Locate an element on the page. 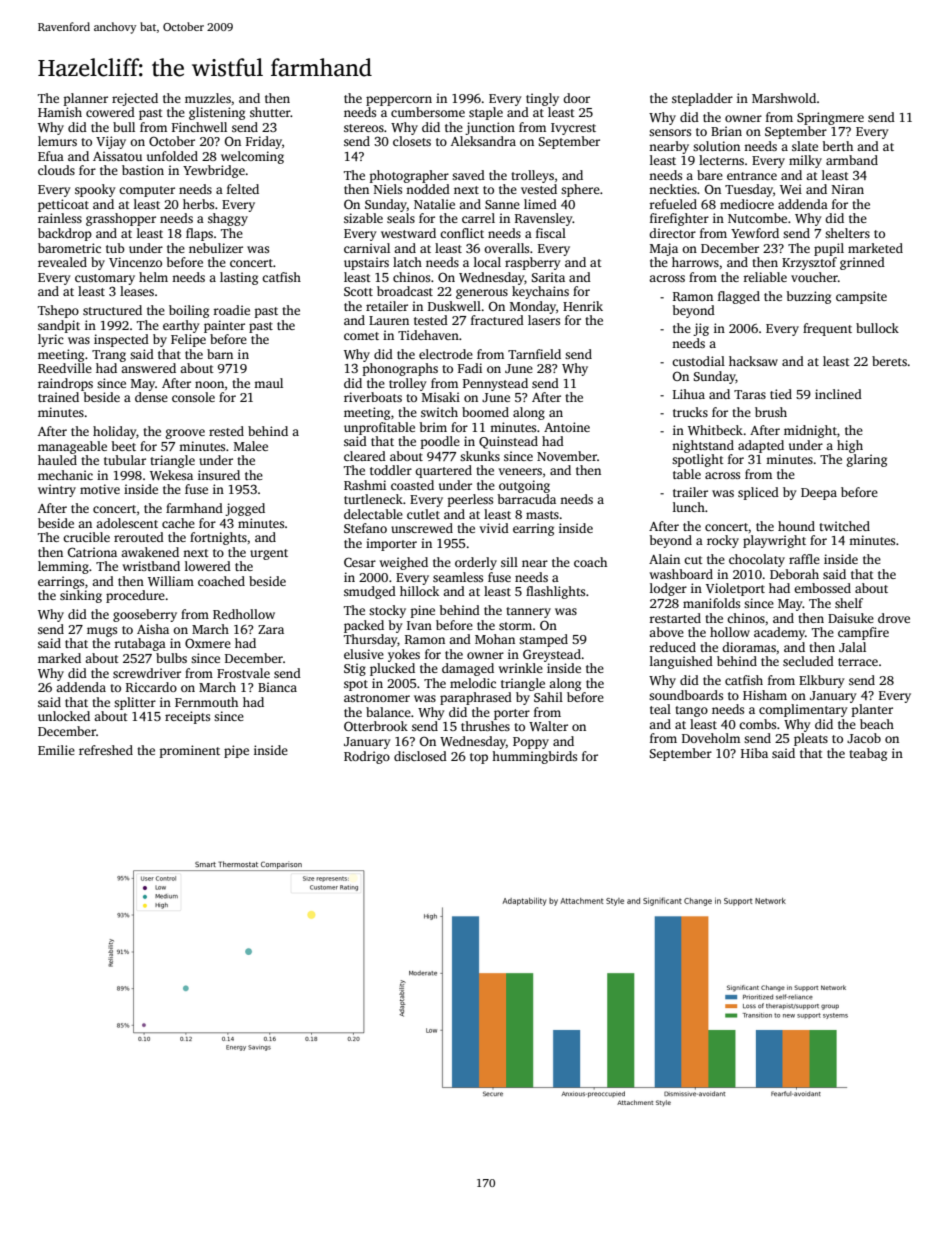  trailer is located at coordinates (690, 492).
